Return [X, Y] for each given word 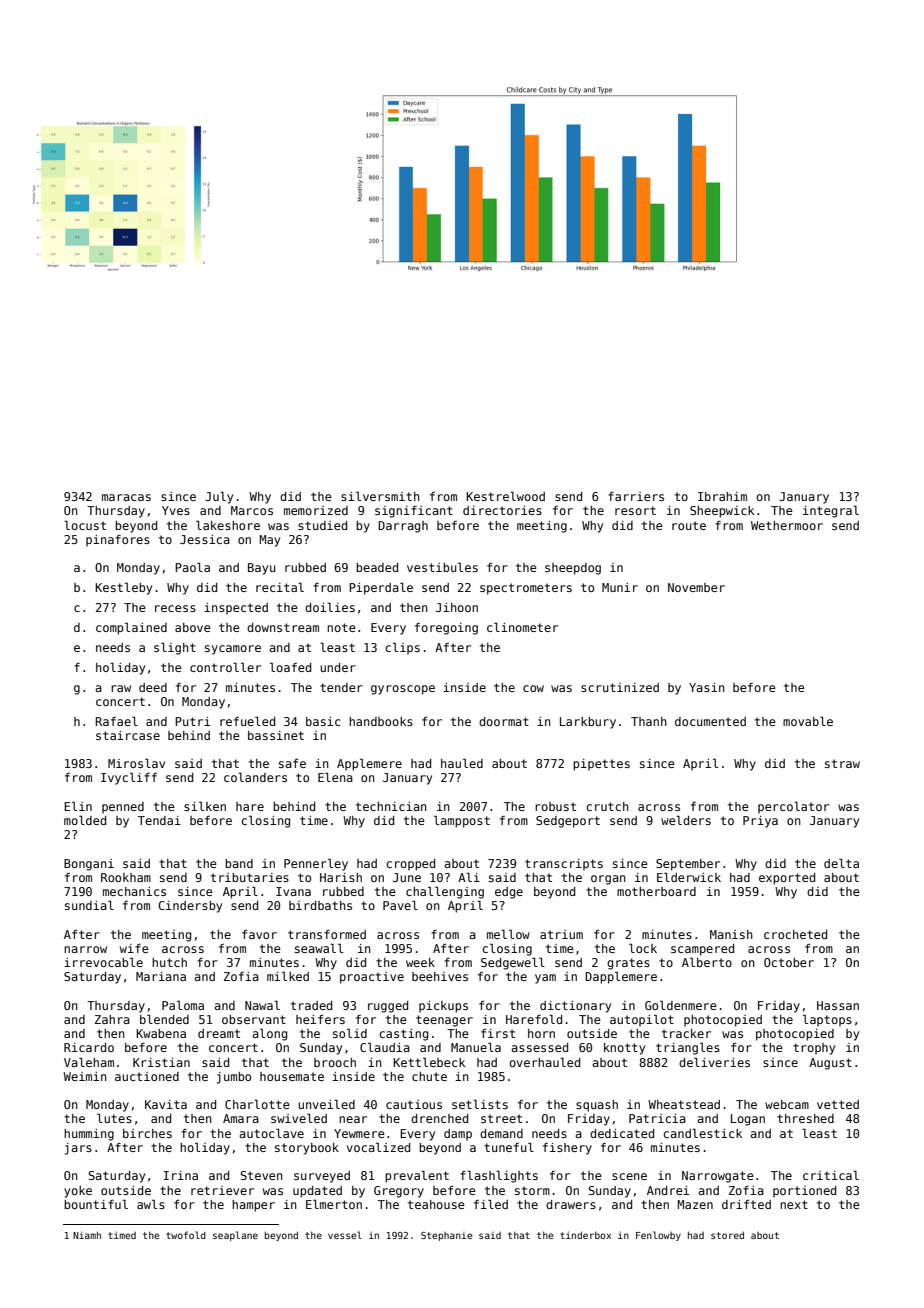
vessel [345, 1235]
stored [727, 1235]
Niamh [87, 1235]
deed [153, 687]
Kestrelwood [505, 496]
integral [831, 512]
